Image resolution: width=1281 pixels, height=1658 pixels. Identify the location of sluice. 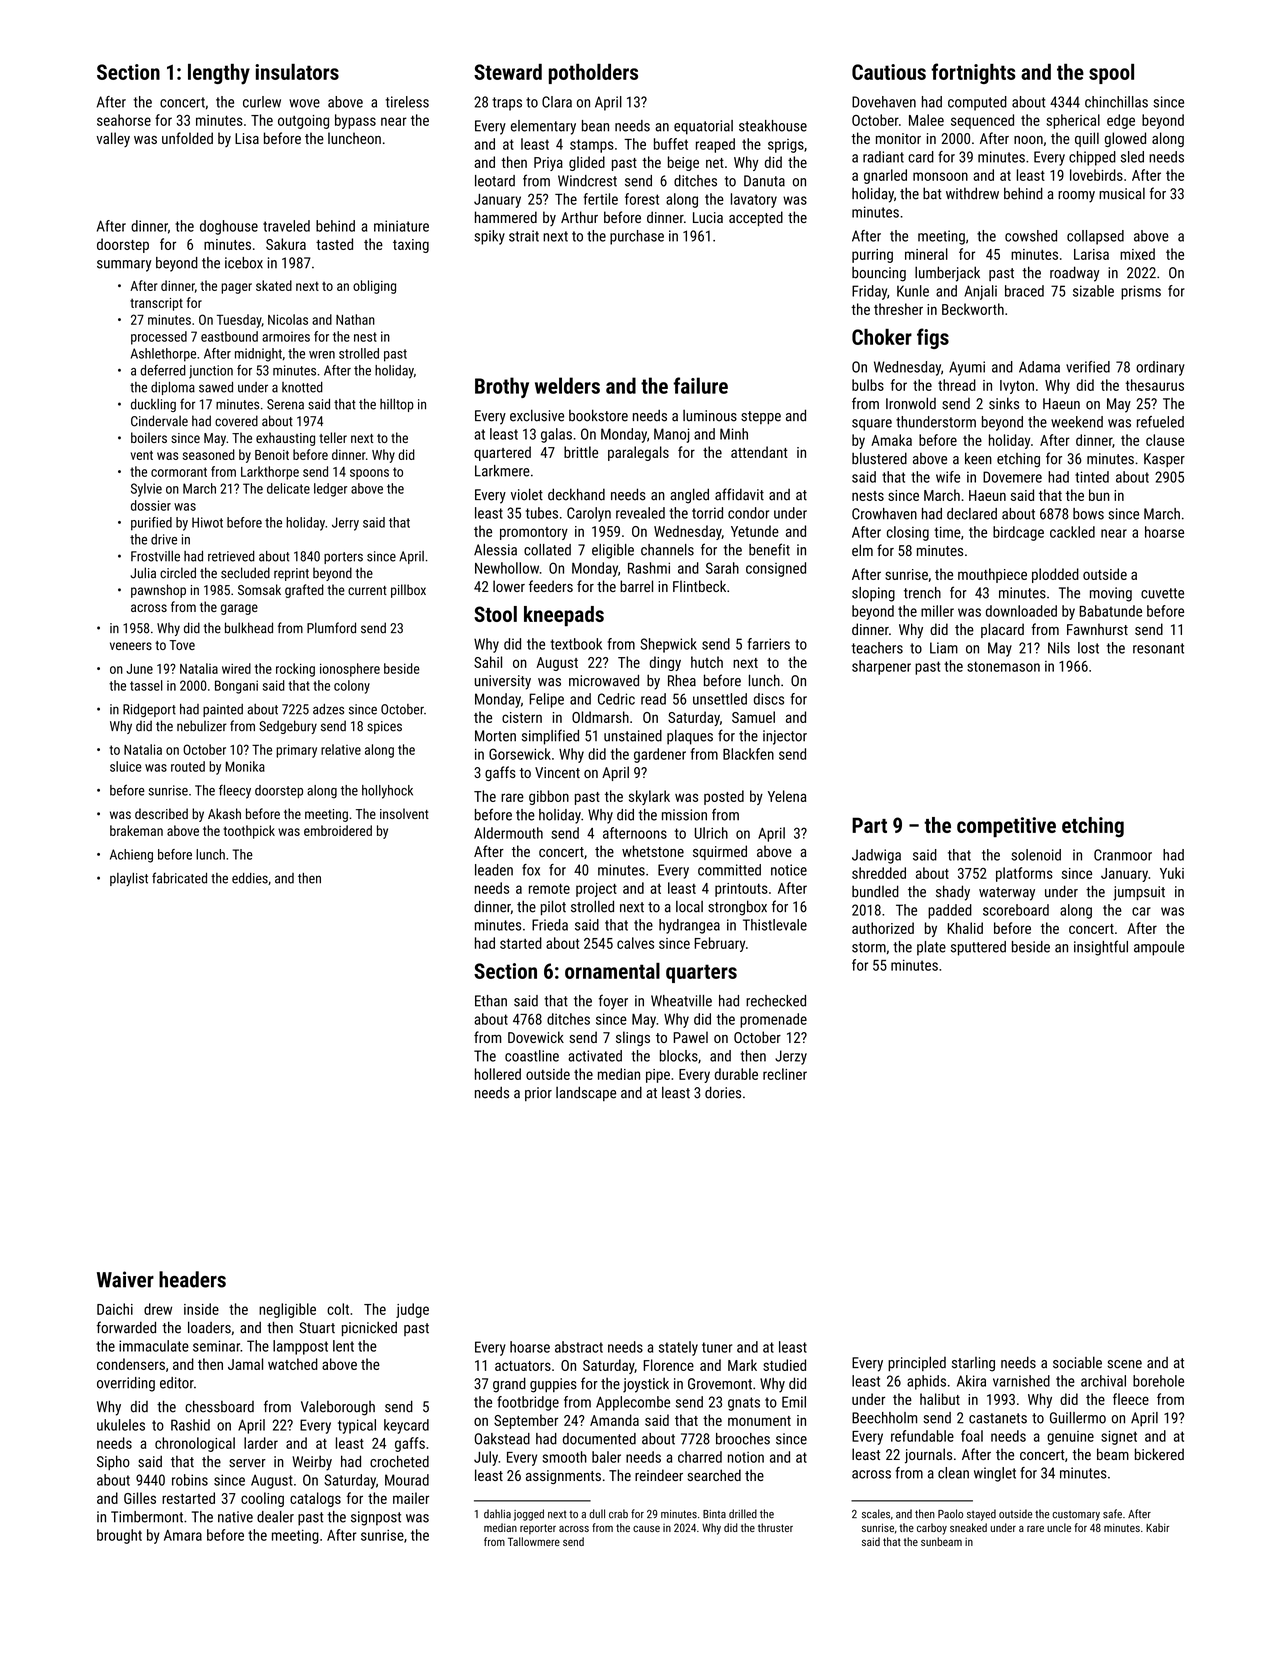
(126, 766).
